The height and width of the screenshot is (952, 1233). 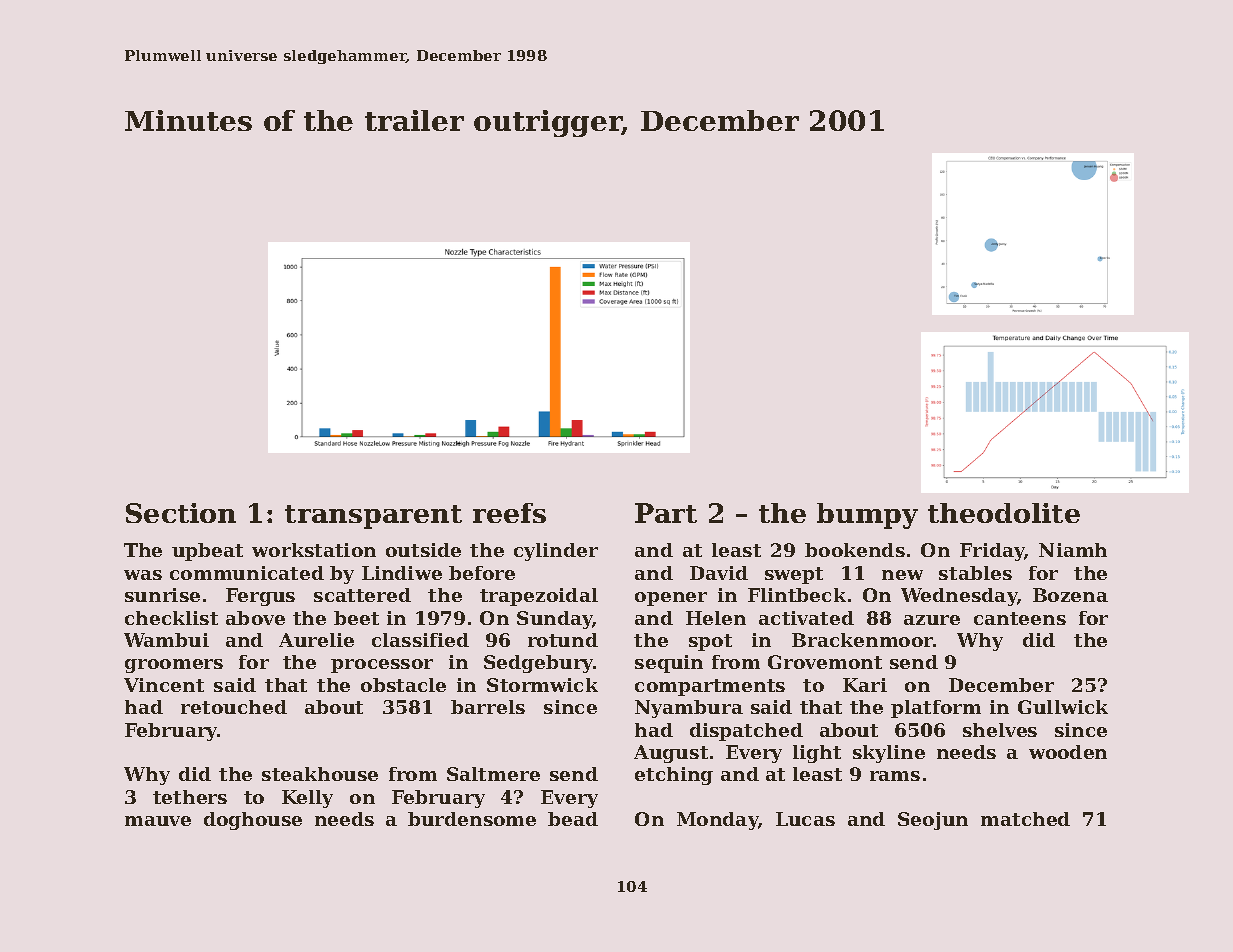 What do you see at coordinates (253, 821) in the screenshot?
I see `doghouse` at bounding box center [253, 821].
